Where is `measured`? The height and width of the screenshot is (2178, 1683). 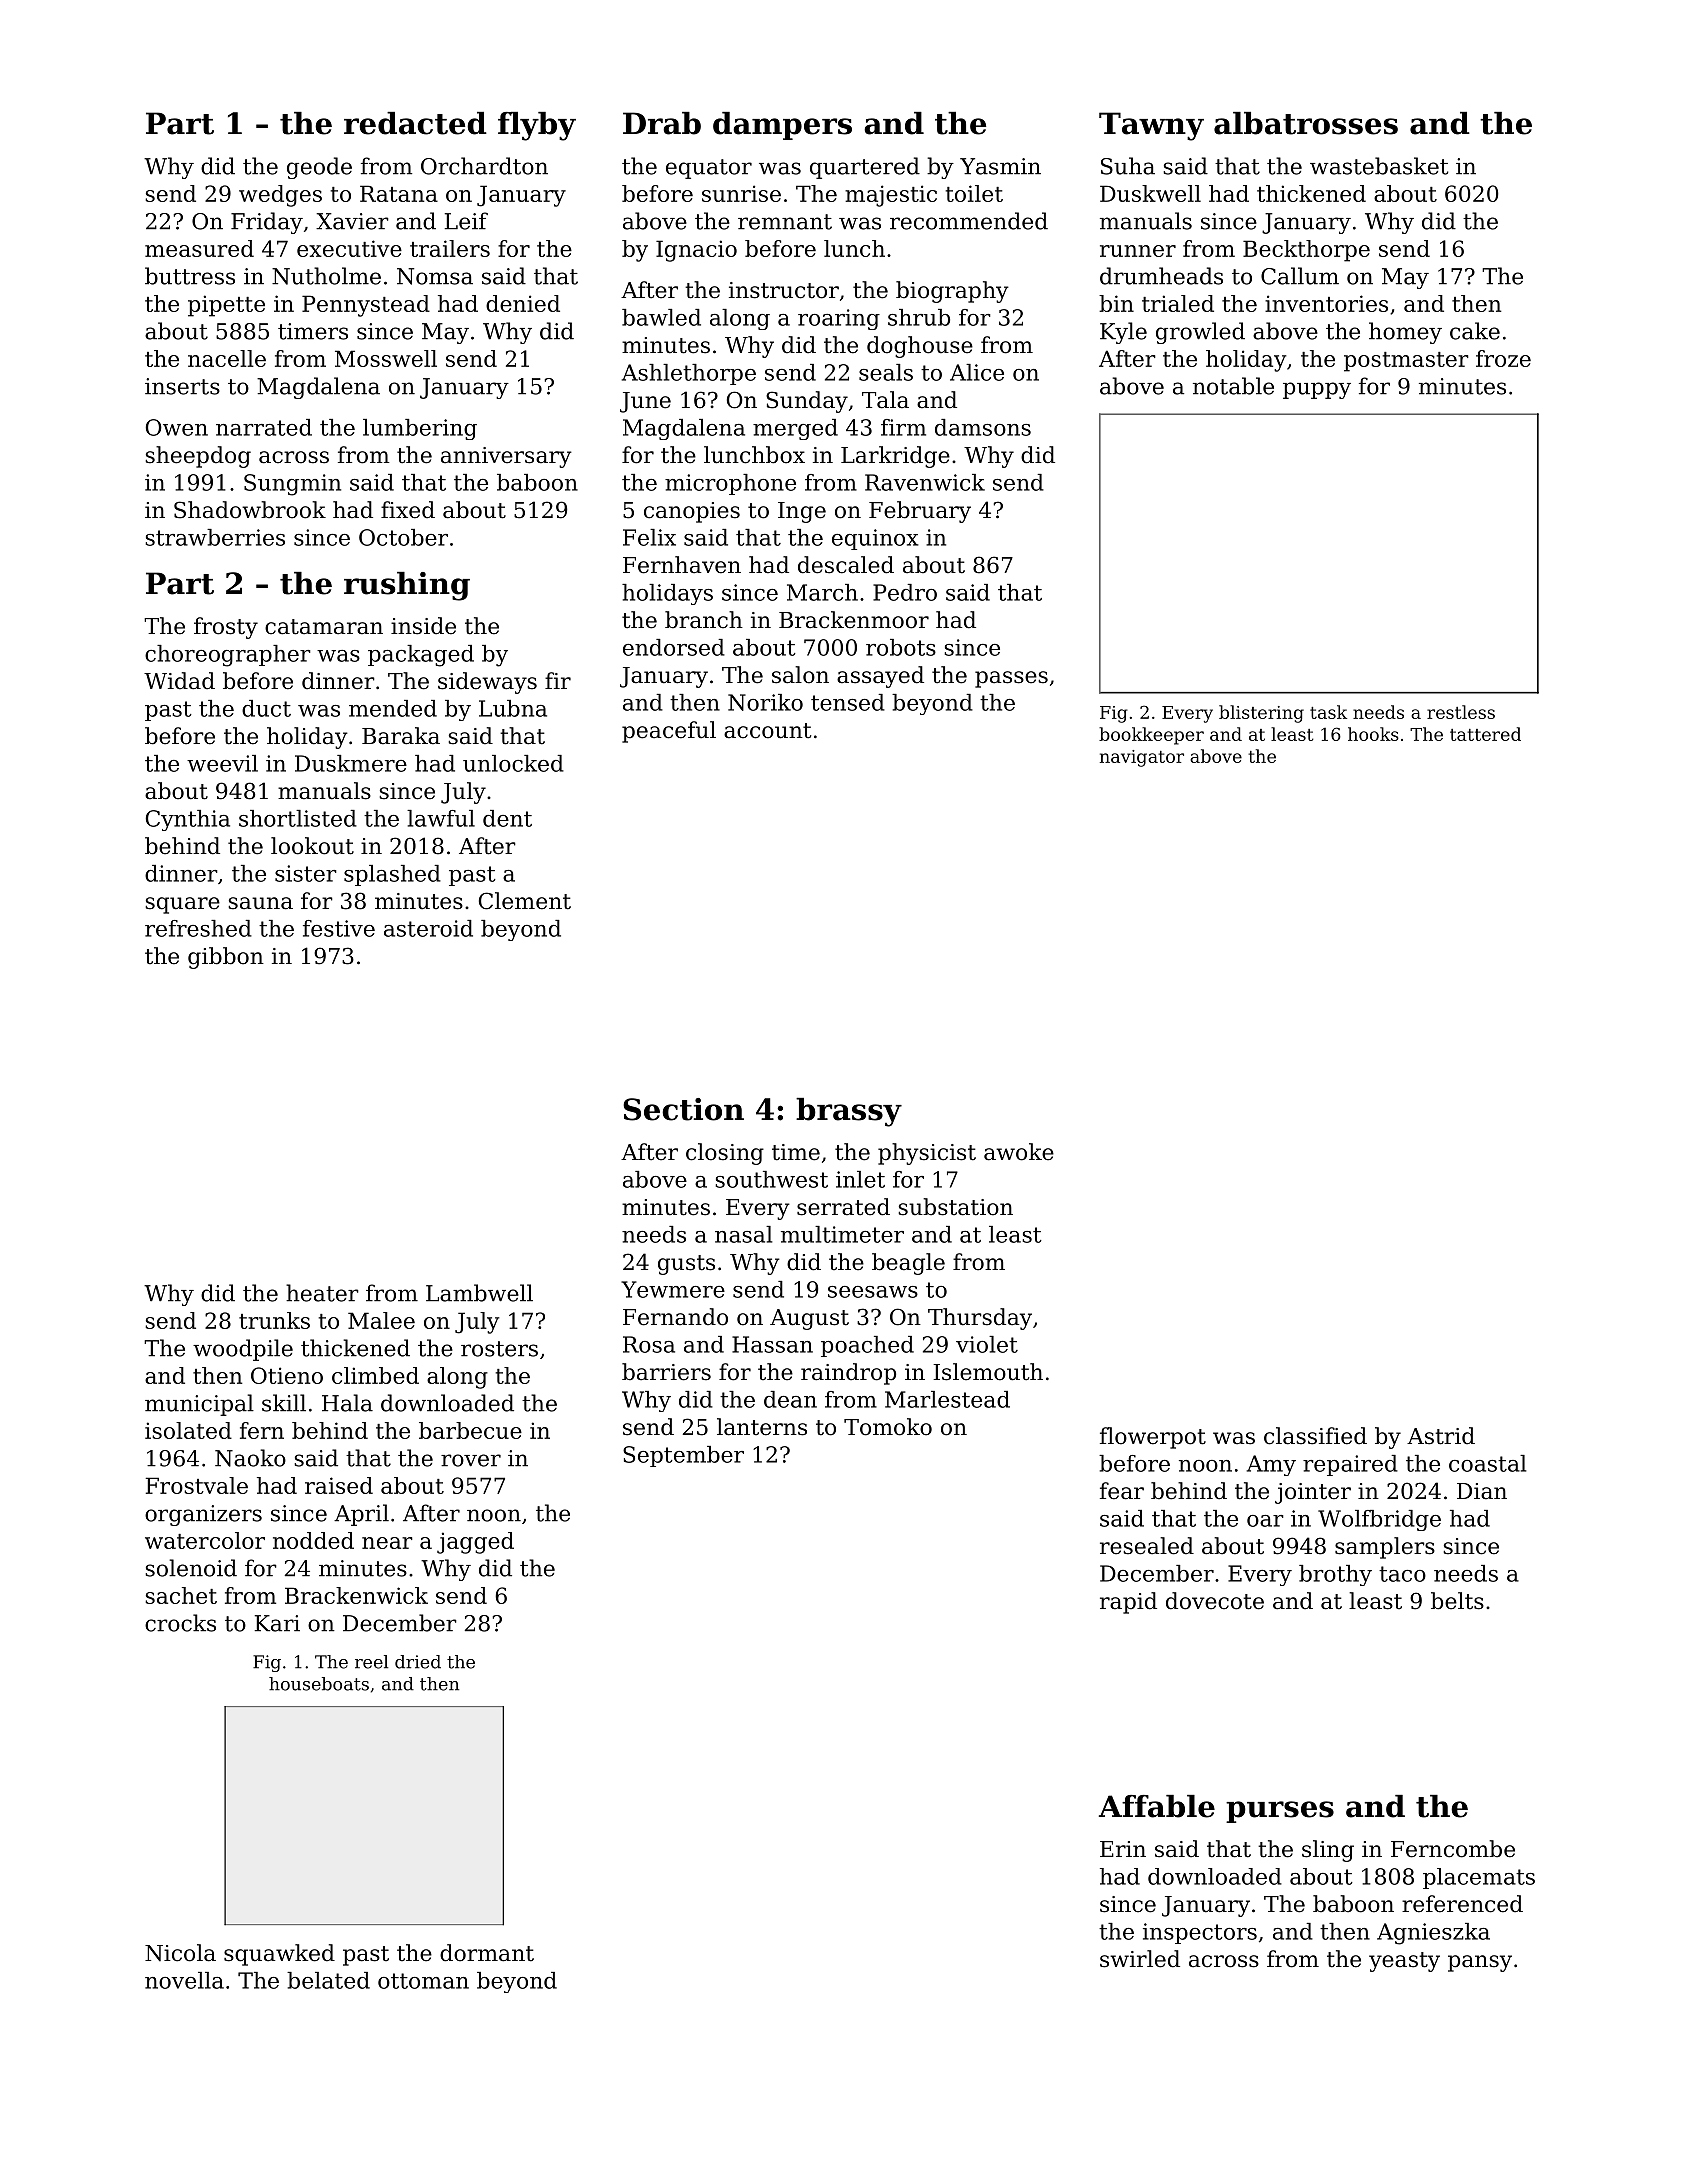
measured is located at coordinates (199, 248).
